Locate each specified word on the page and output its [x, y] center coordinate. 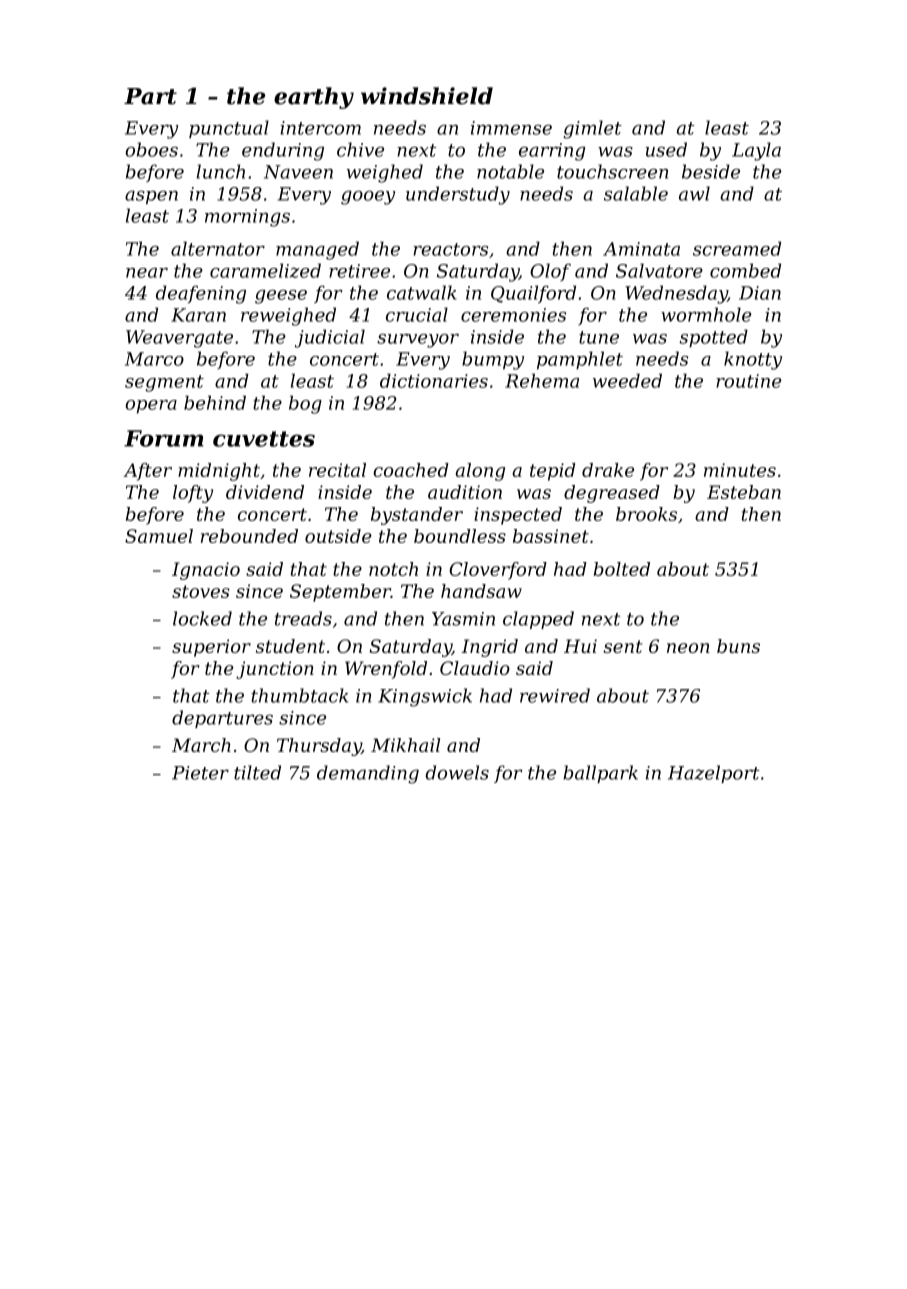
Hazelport [714, 774]
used [666, 149]
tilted [257, 772]
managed [317, 250]
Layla [756, 151]
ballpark [600, 774]
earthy [314, 98]
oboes [151, 149]
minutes [740, 470]
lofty [193, 494]
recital [337, 470]
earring [552, 152]
